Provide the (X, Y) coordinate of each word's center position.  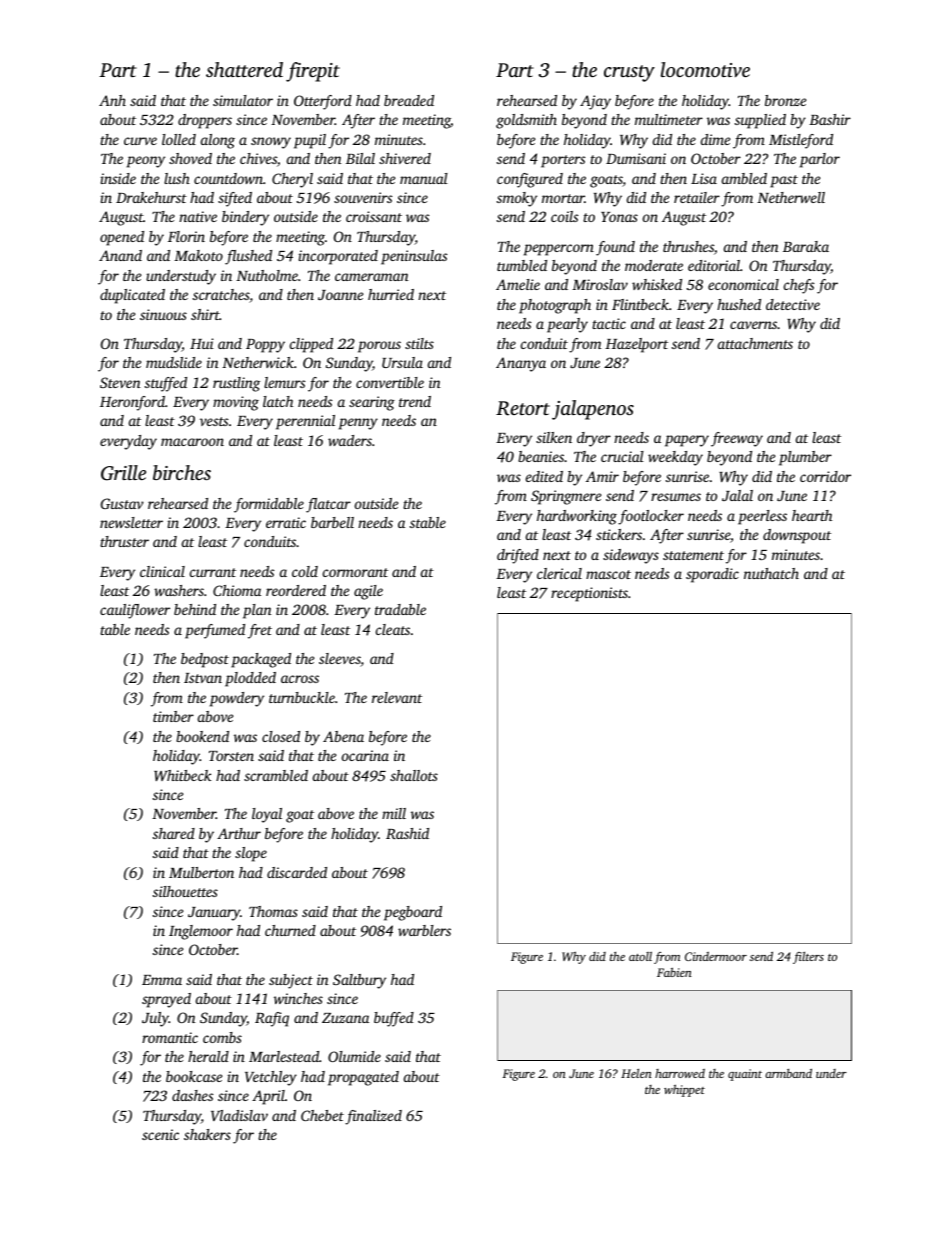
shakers (207, 1134)
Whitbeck (183, 775)
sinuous (163, 314)
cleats (393, 629)
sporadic (712, 575)
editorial (714, 265)
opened (122, 238)
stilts (419, 343)
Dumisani (636, 158)
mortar (563, 198)
